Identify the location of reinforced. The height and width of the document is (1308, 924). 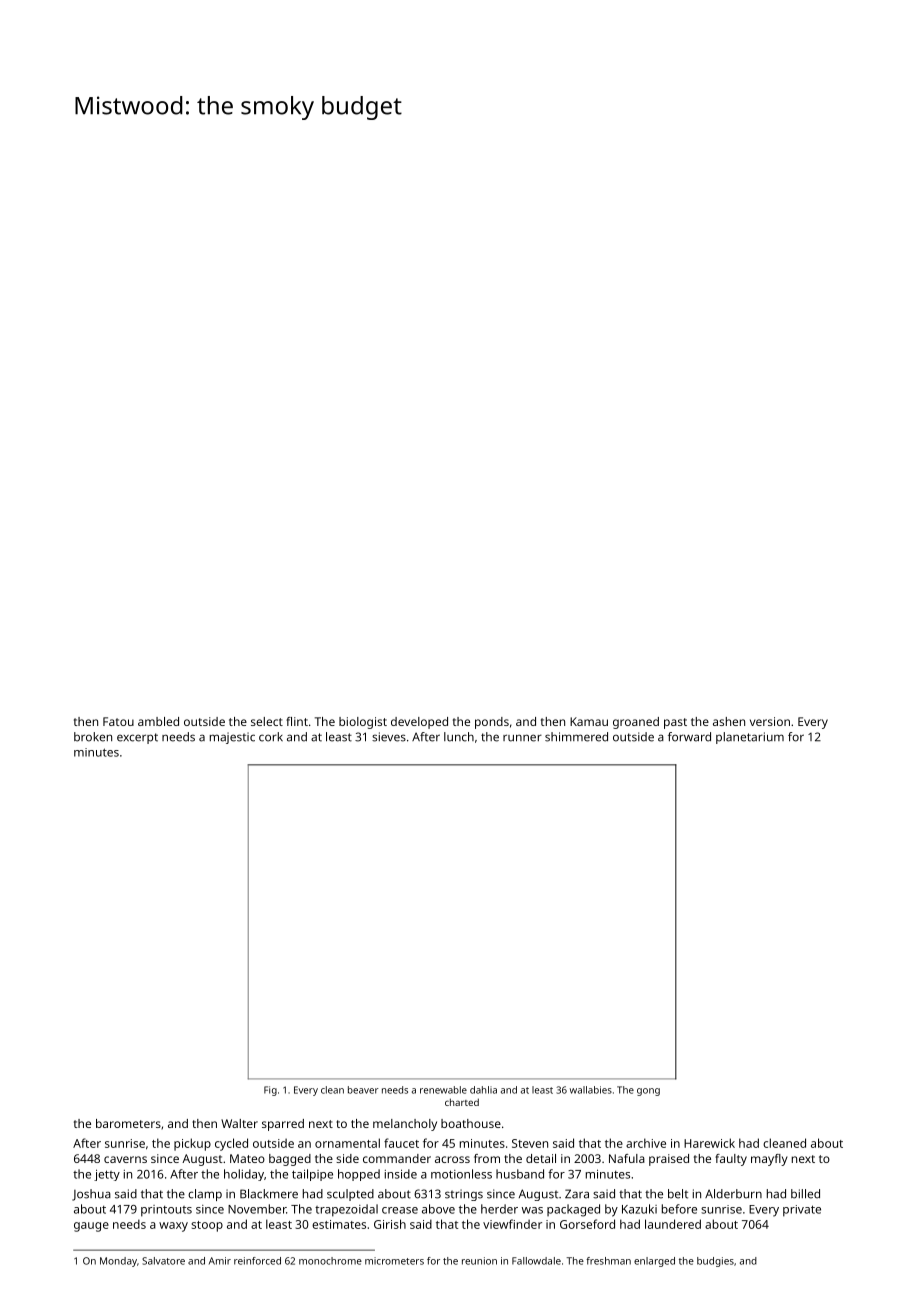
(257, 1261).
